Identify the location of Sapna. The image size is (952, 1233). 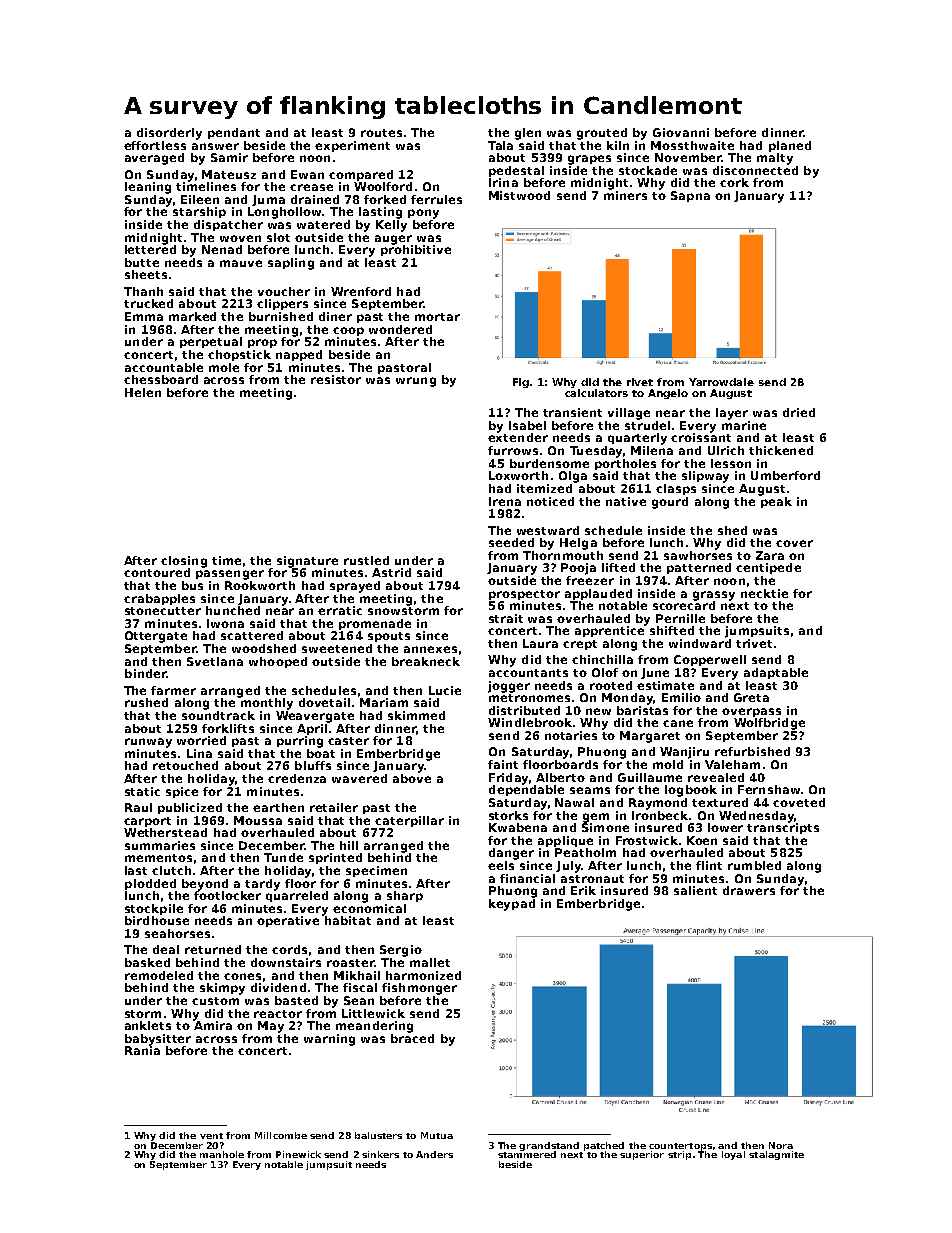
(690, 196).
